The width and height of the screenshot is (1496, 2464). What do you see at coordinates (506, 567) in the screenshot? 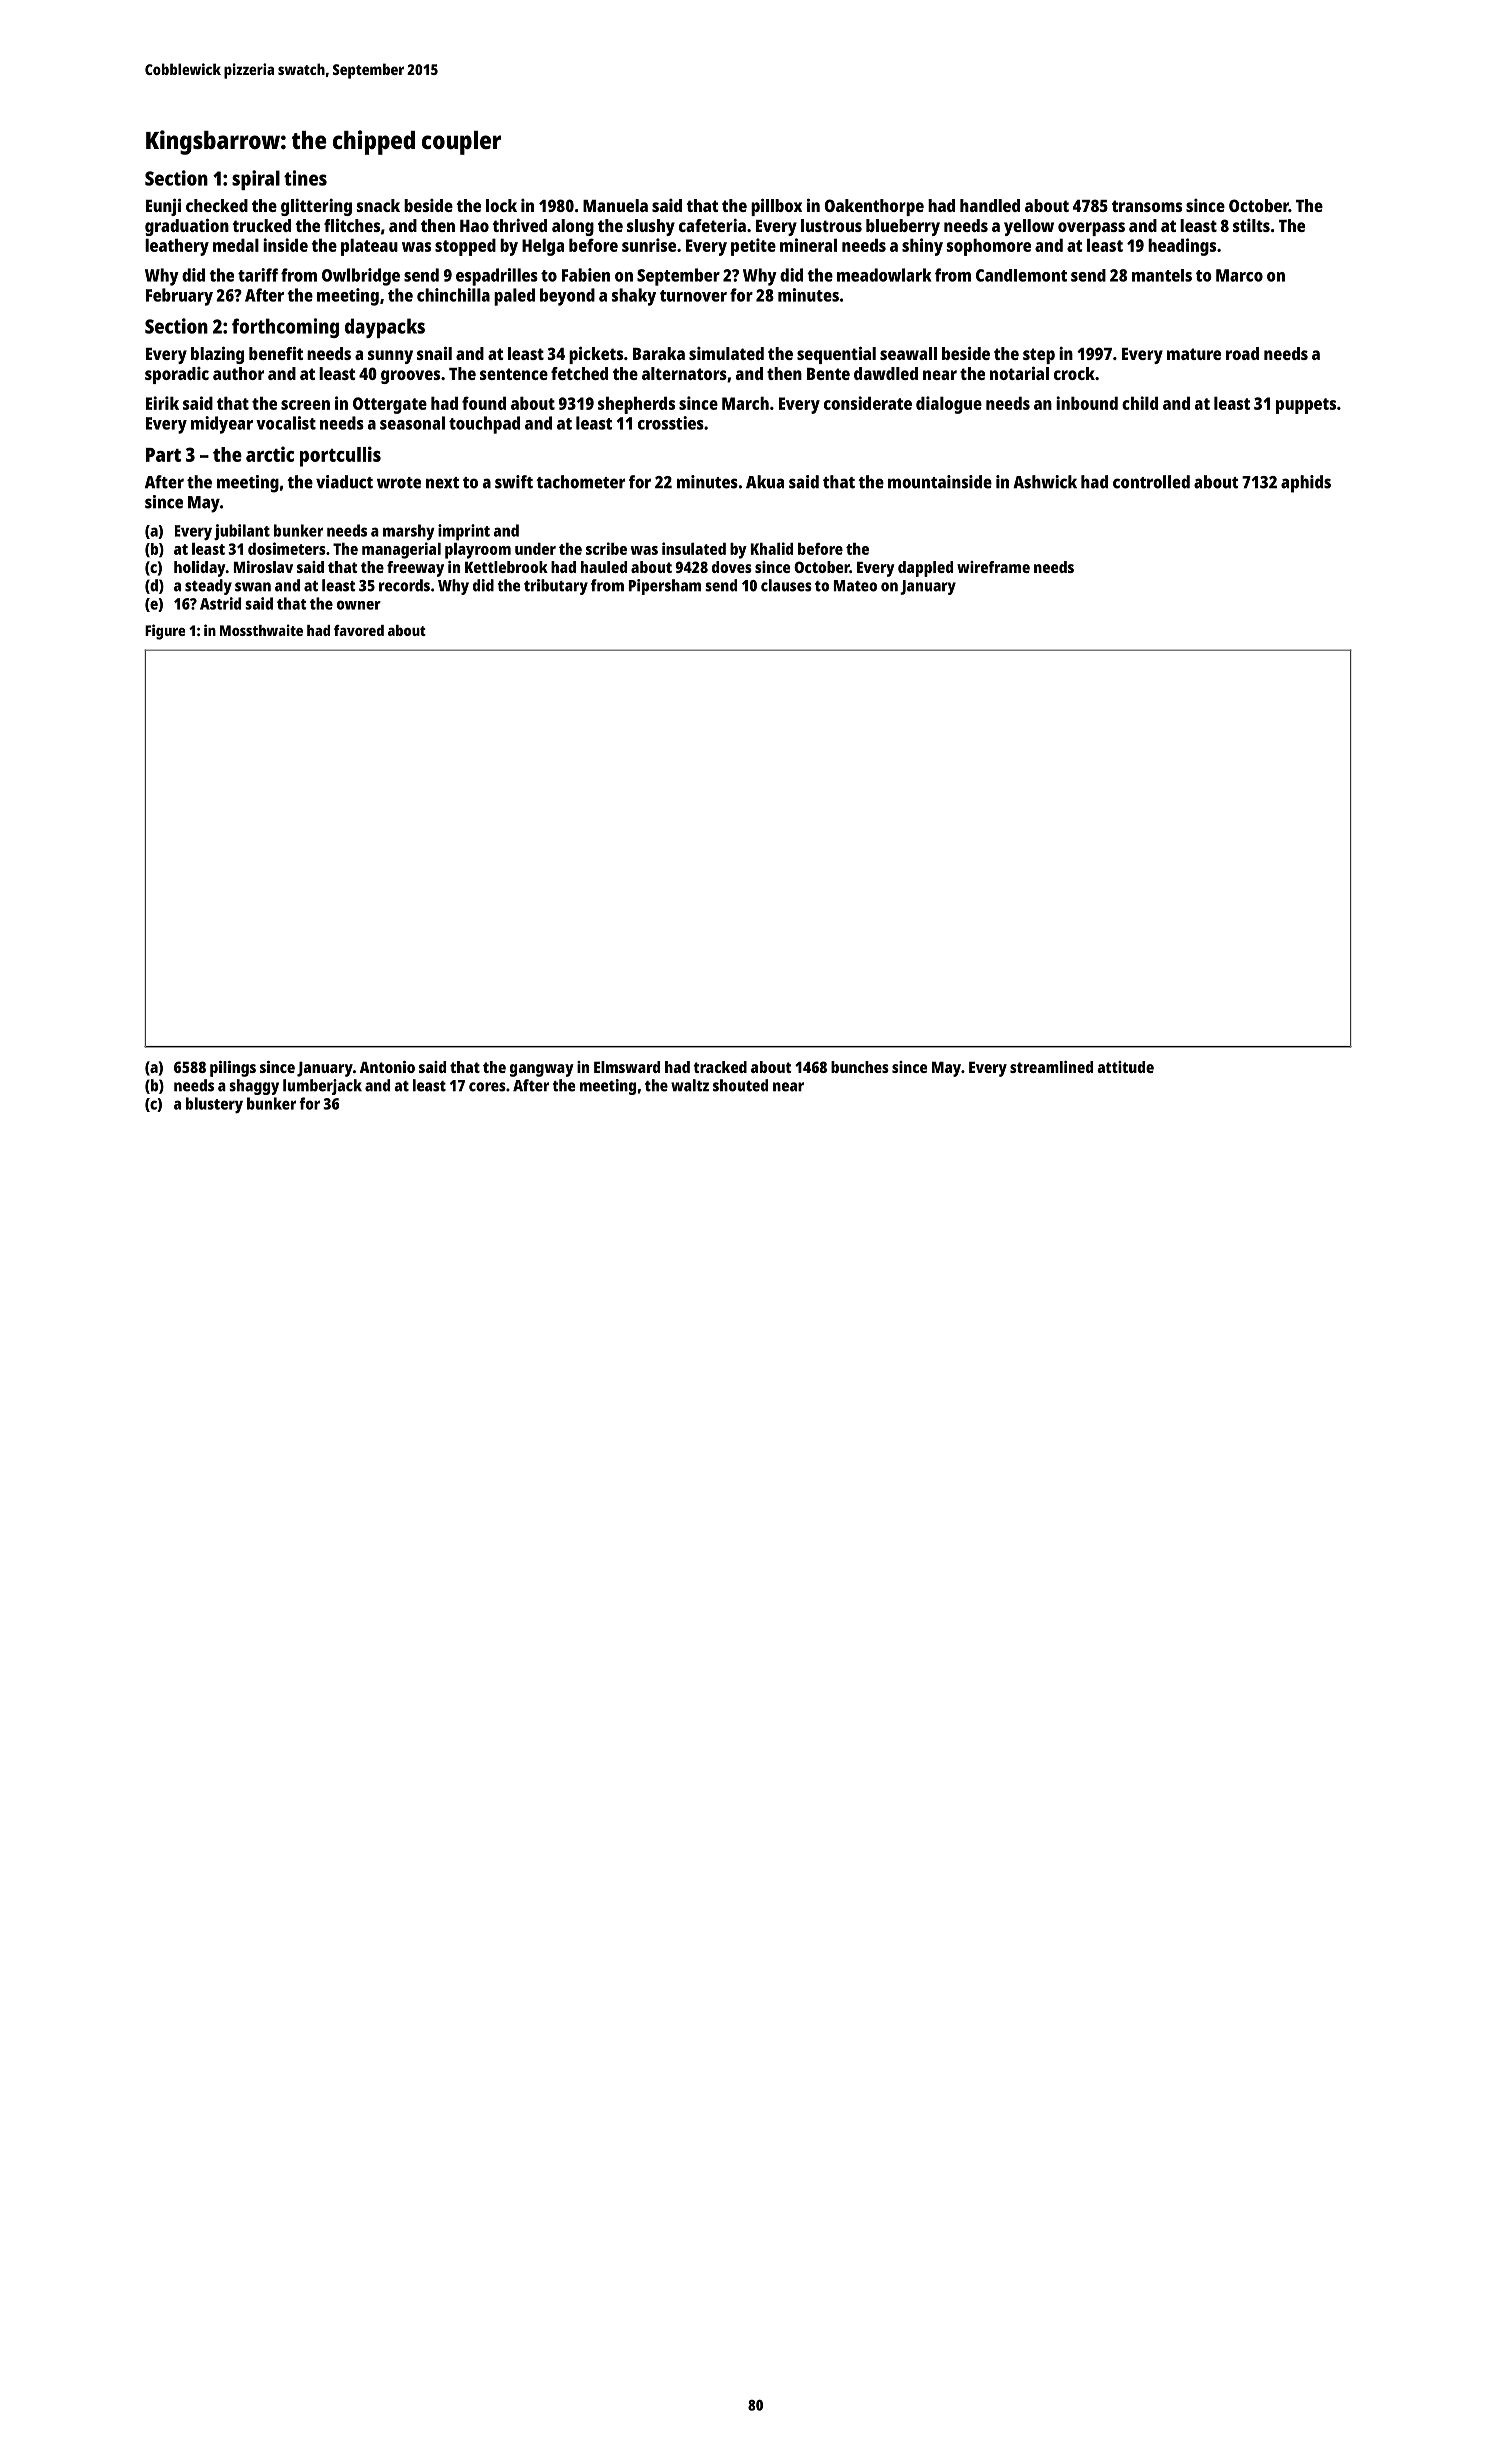
I see `Kettlebrook` at bounding box center [506, 567].
